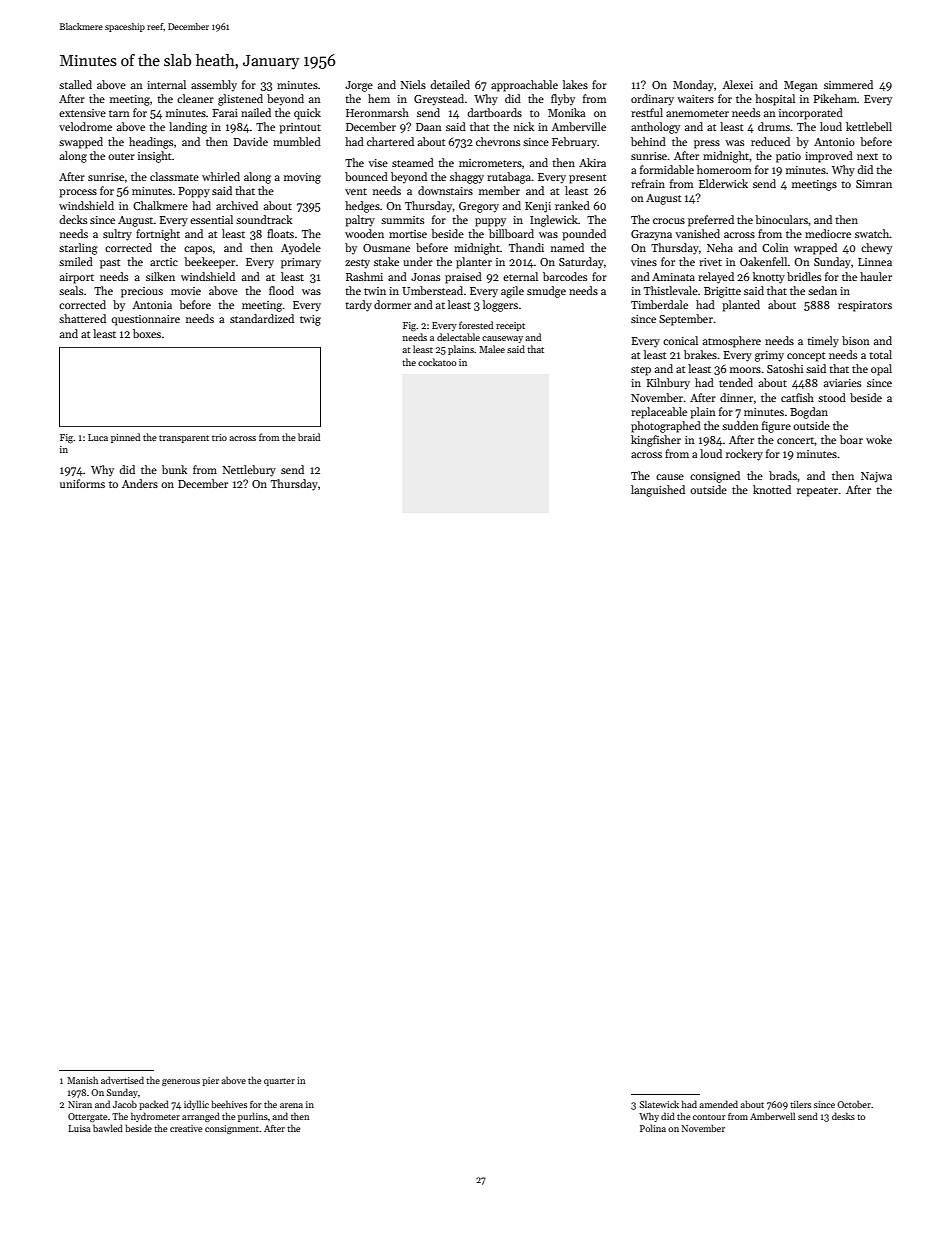 This page has width=952, height=1233. What do you see at coordinates (848, 84) in the page?
I see `simmered` at bounding box center [848, 84].
